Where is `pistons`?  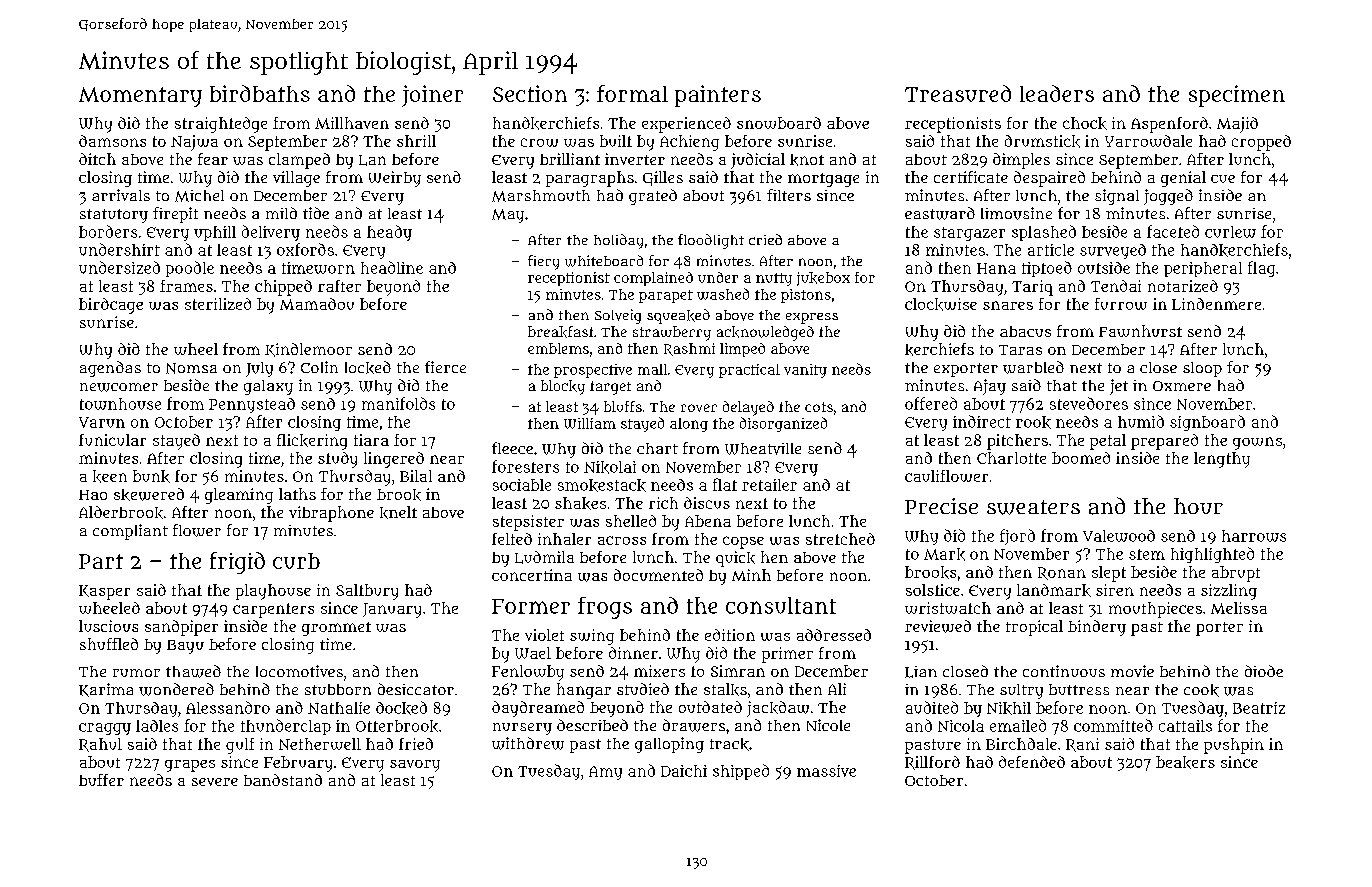 pistons is located at coordinates (806, 296).
